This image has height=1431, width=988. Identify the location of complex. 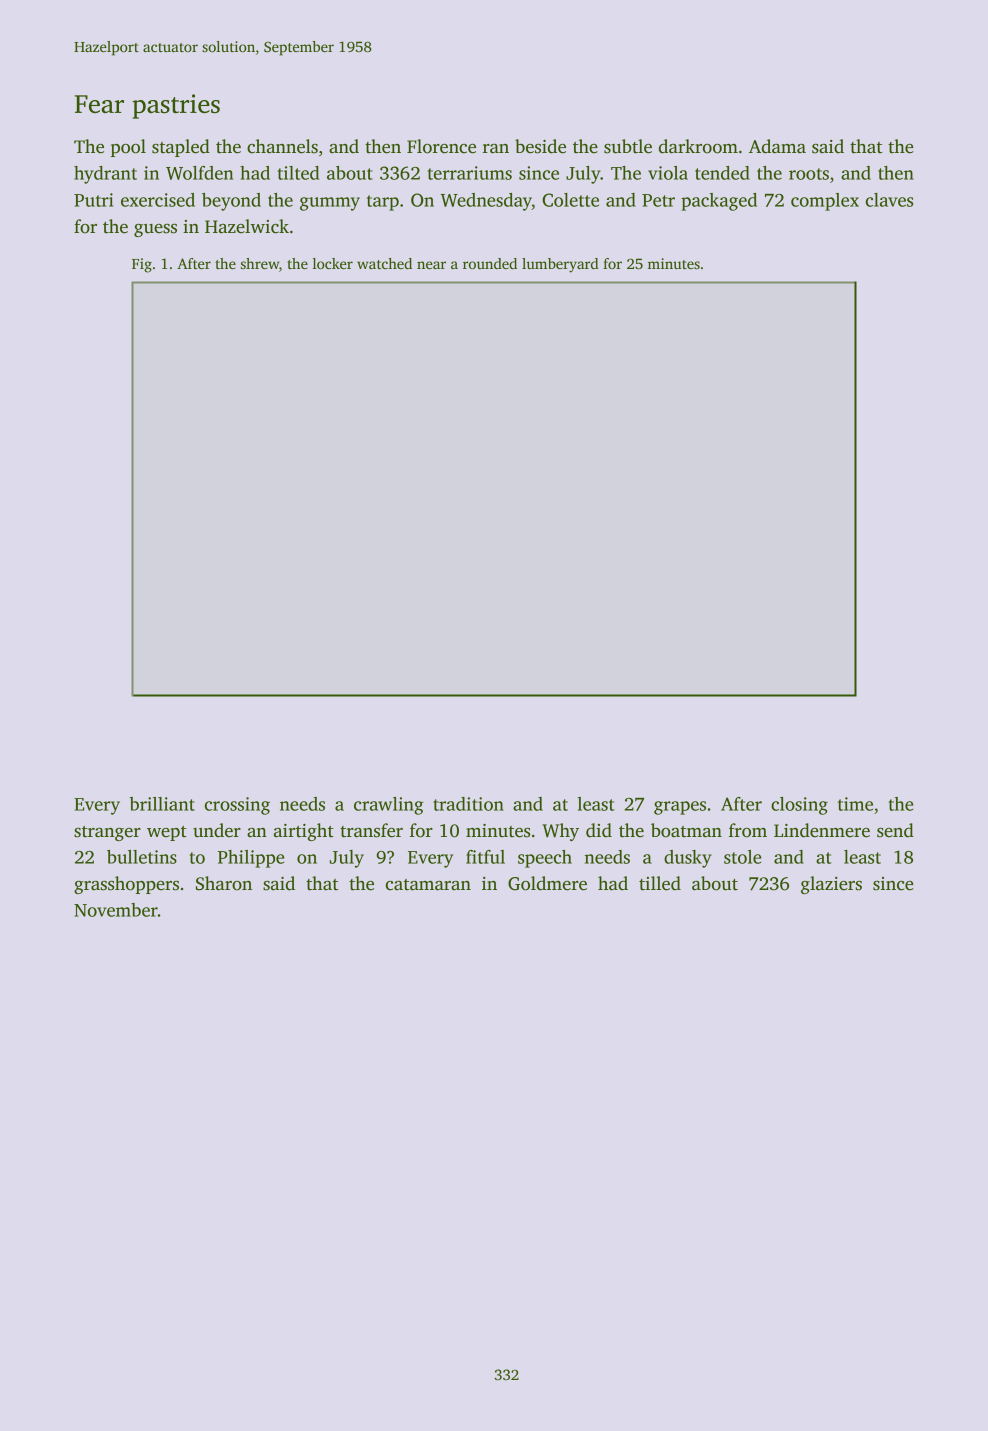
(825, 202).
